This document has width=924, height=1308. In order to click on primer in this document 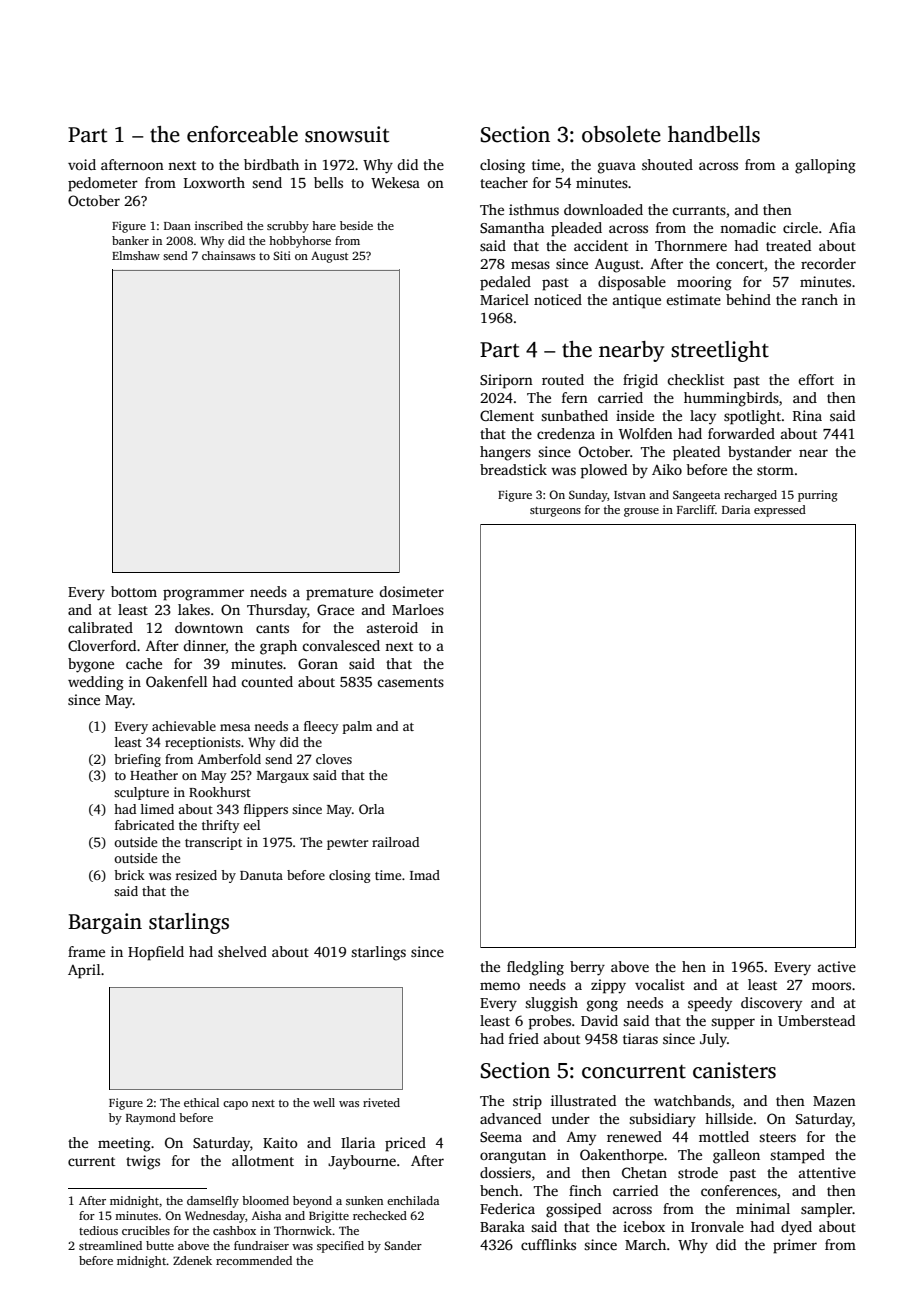, I will do `click(795, 1246)`.
